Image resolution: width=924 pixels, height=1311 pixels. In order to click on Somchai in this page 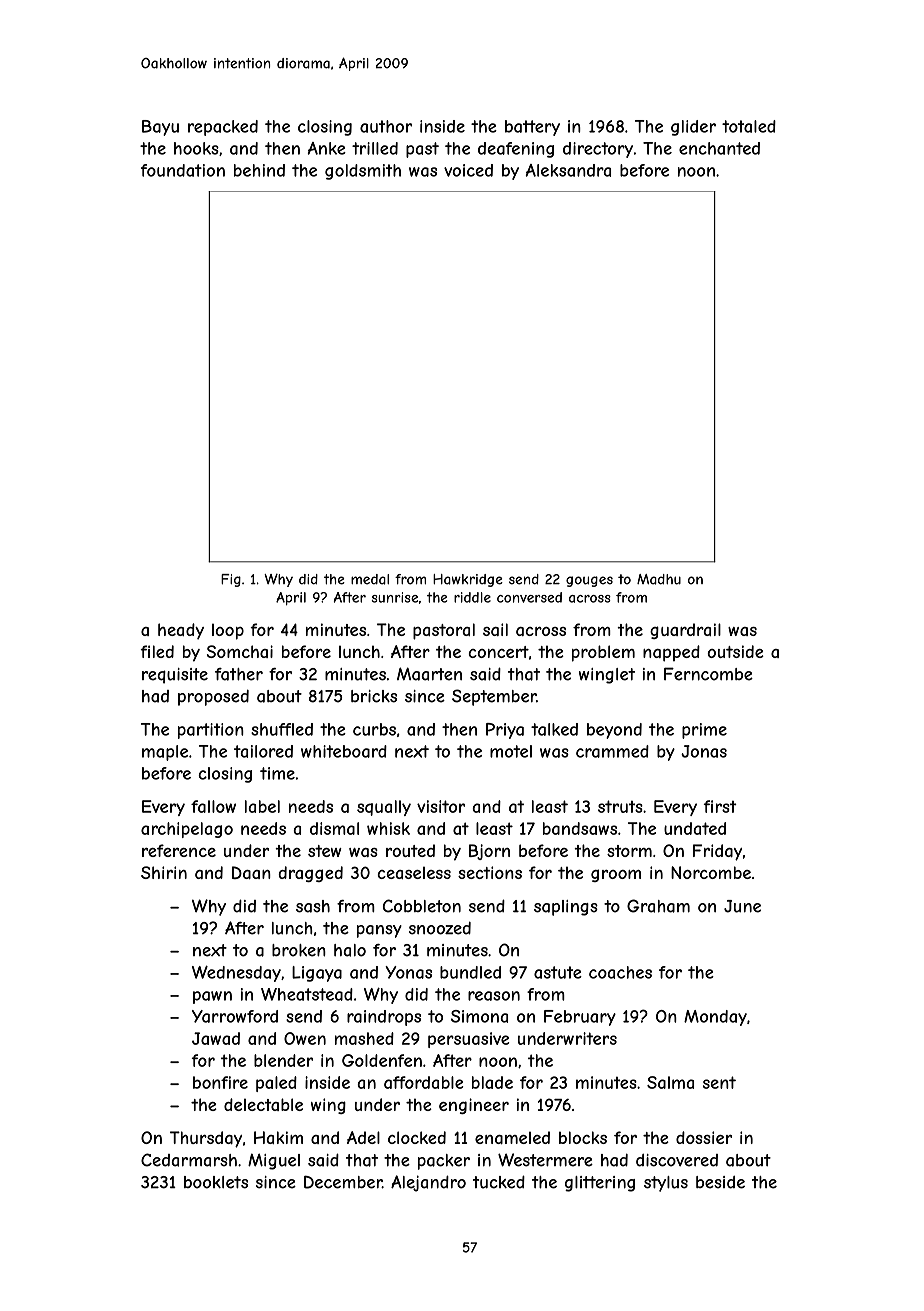, I will do `click(240, 651)`.
